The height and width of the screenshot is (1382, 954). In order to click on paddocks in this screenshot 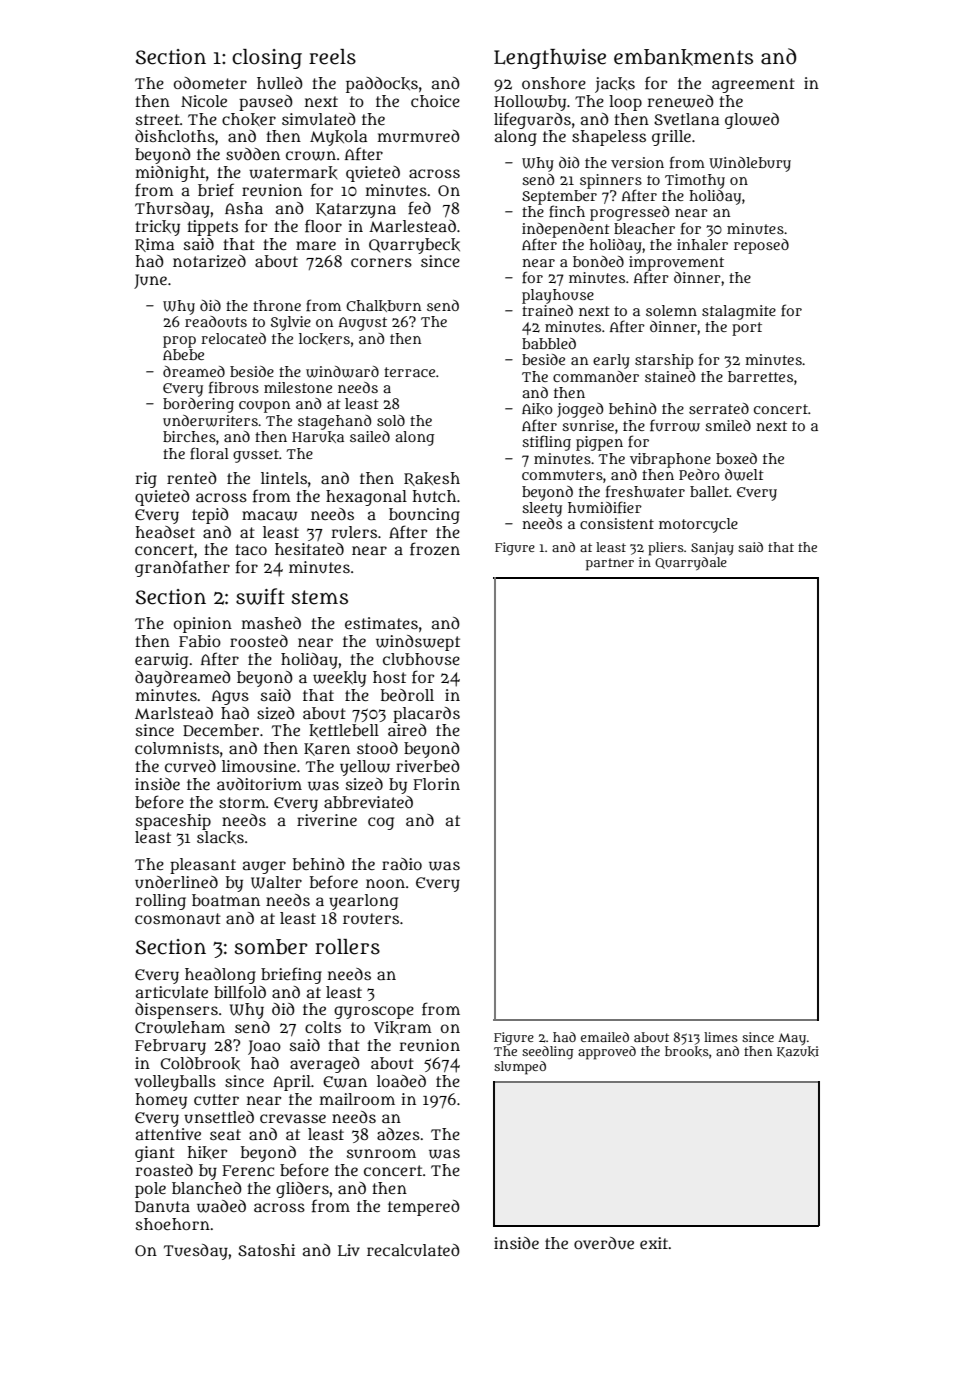, I will do `click(382, 85)`.
